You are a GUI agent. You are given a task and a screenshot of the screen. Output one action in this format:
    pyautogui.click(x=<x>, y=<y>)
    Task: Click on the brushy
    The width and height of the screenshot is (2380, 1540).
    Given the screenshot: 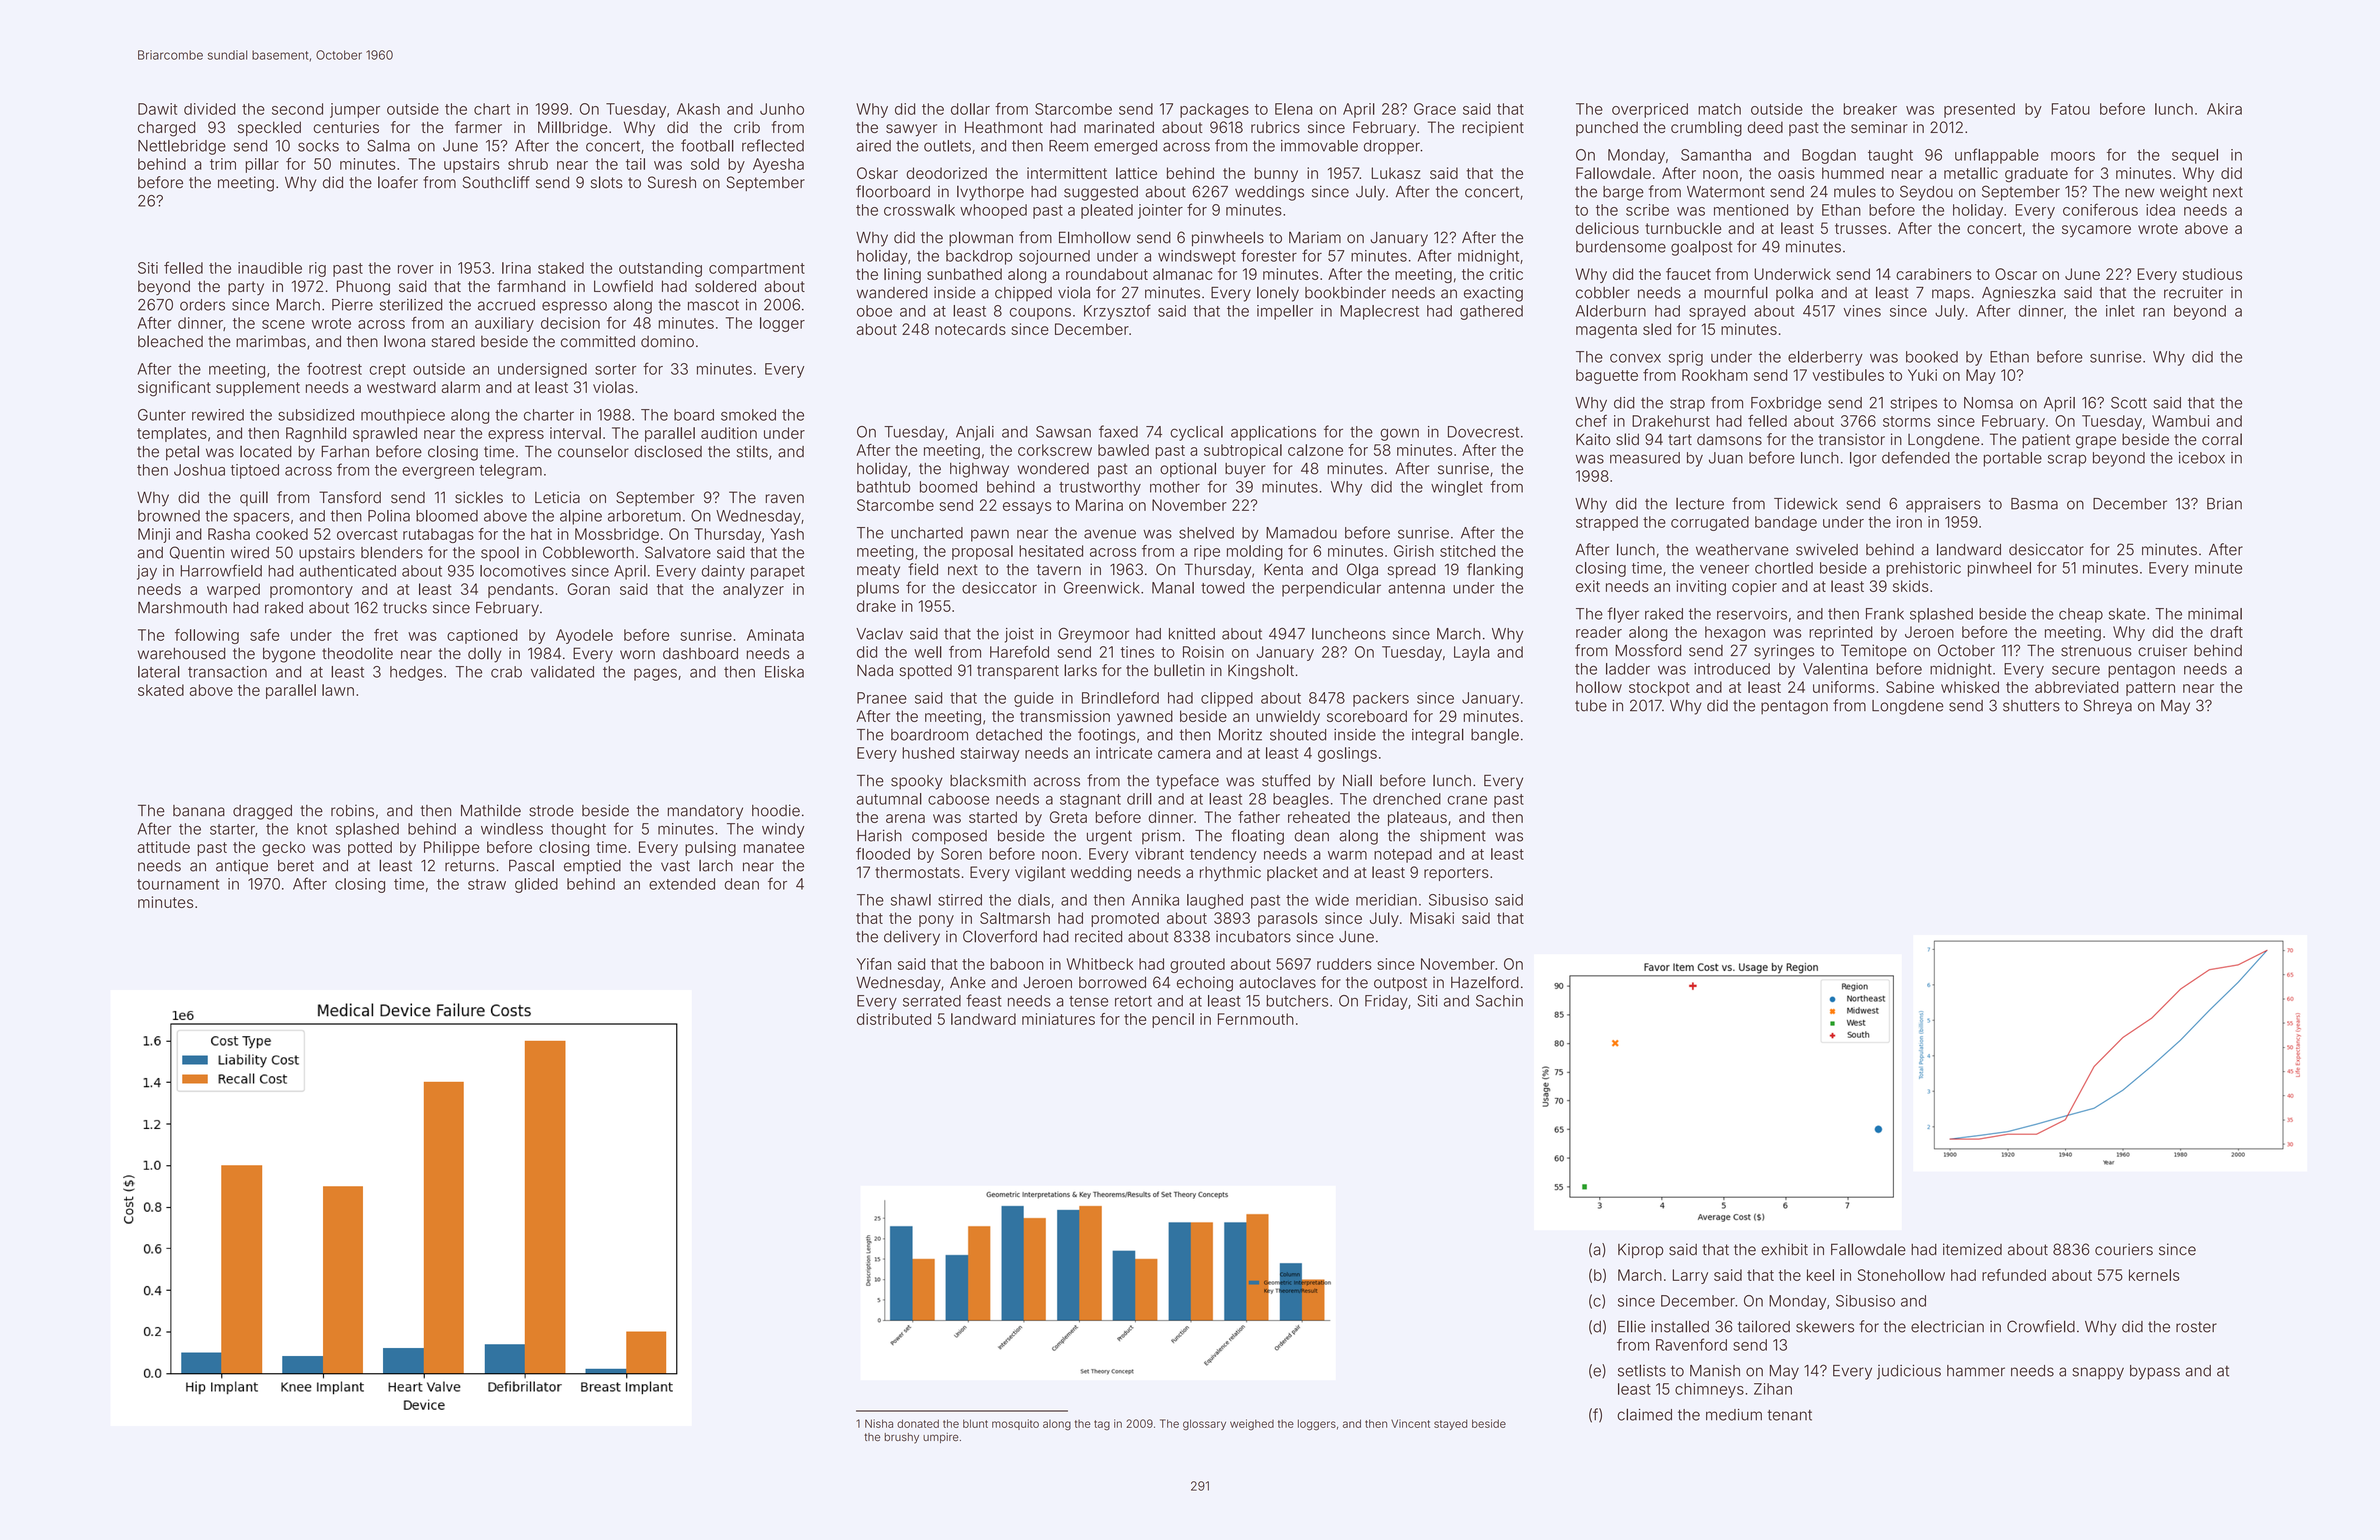 What is the action you would take?
    pyautogui.click(x=901, y=1438)
